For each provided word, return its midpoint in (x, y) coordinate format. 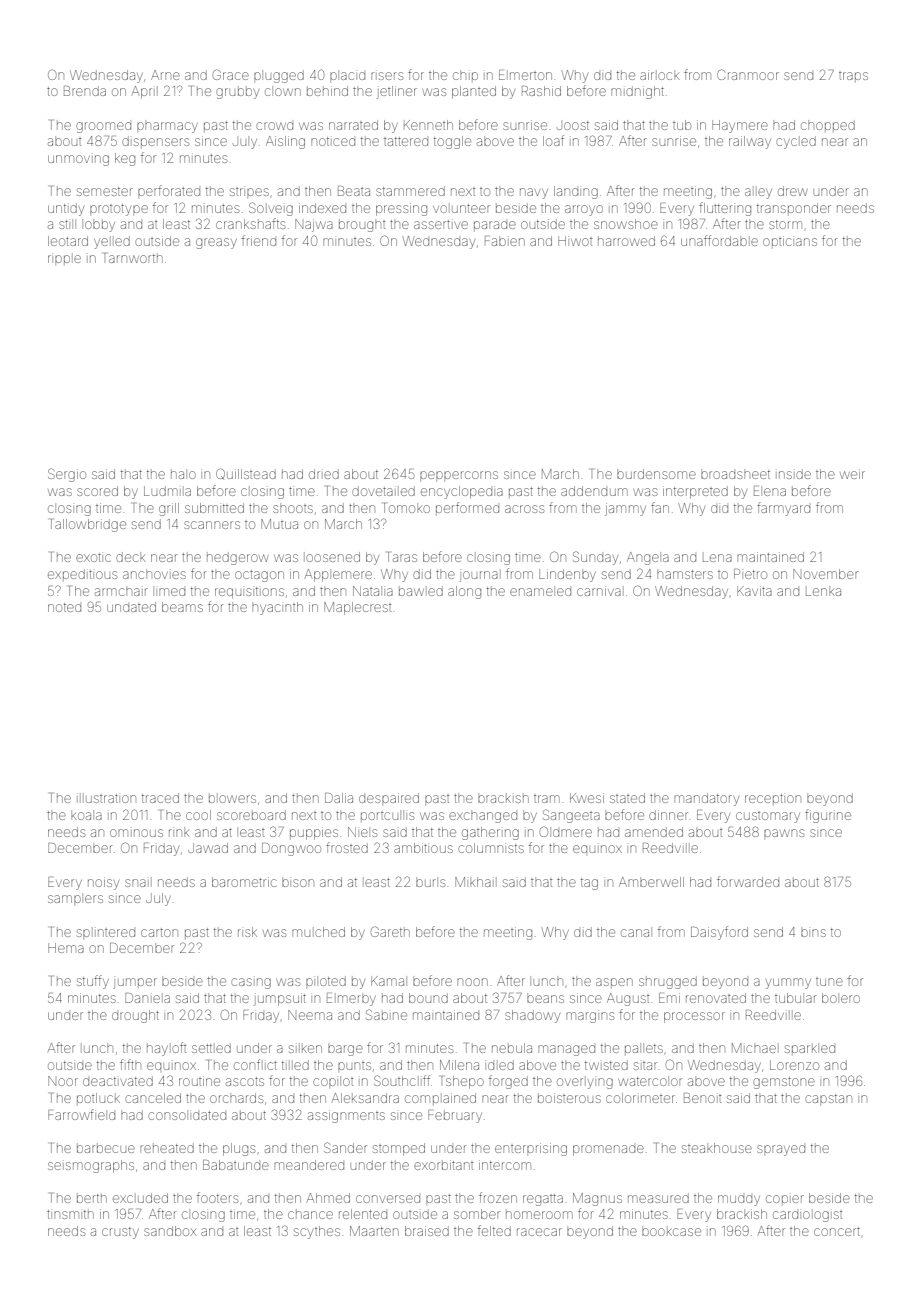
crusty (120, 1233)
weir (852, 474)
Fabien (505, 241)
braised (427, 1231)
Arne (165, 75)
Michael (754, 1048)
